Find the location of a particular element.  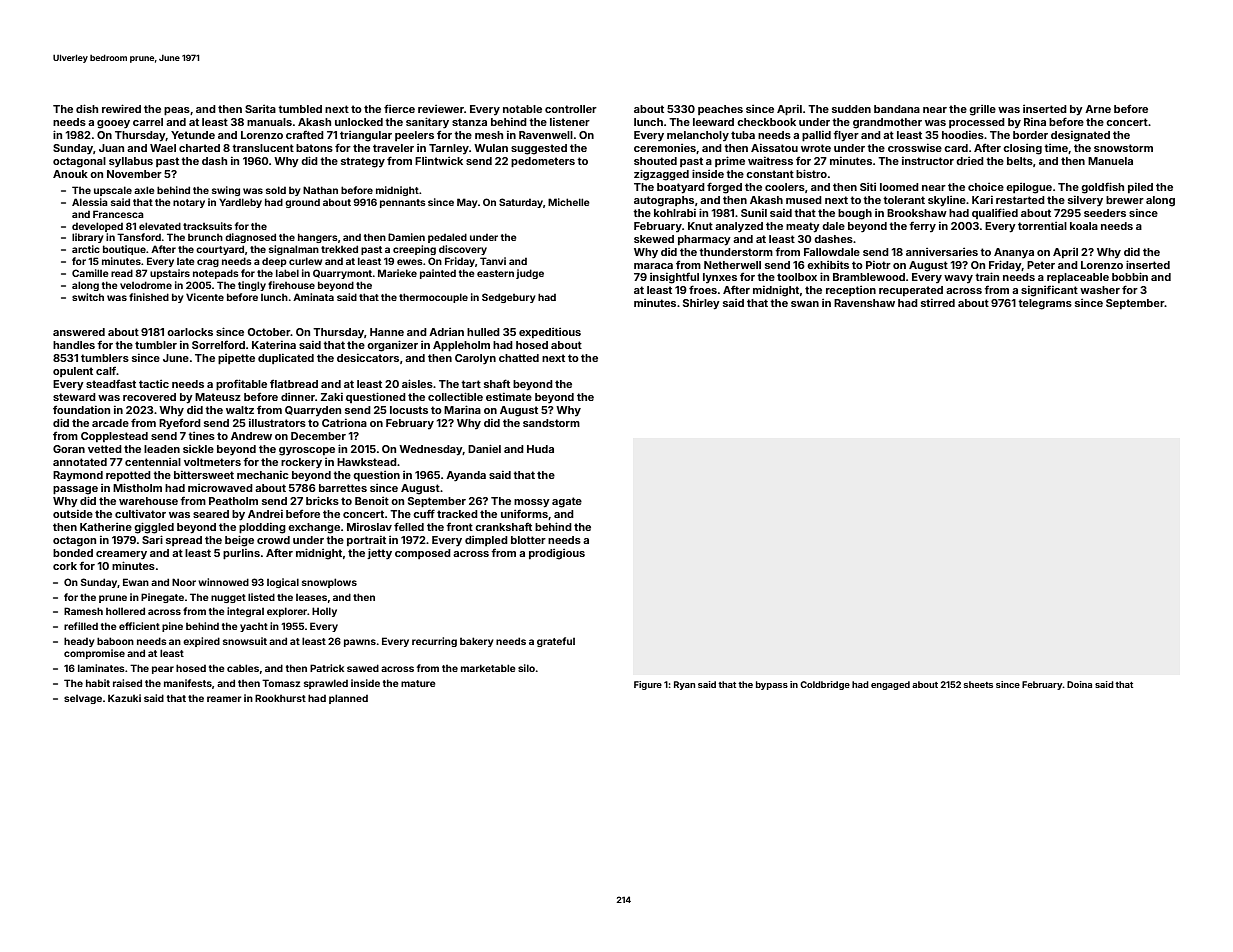

giggled is located at coordinates (154, 528).
